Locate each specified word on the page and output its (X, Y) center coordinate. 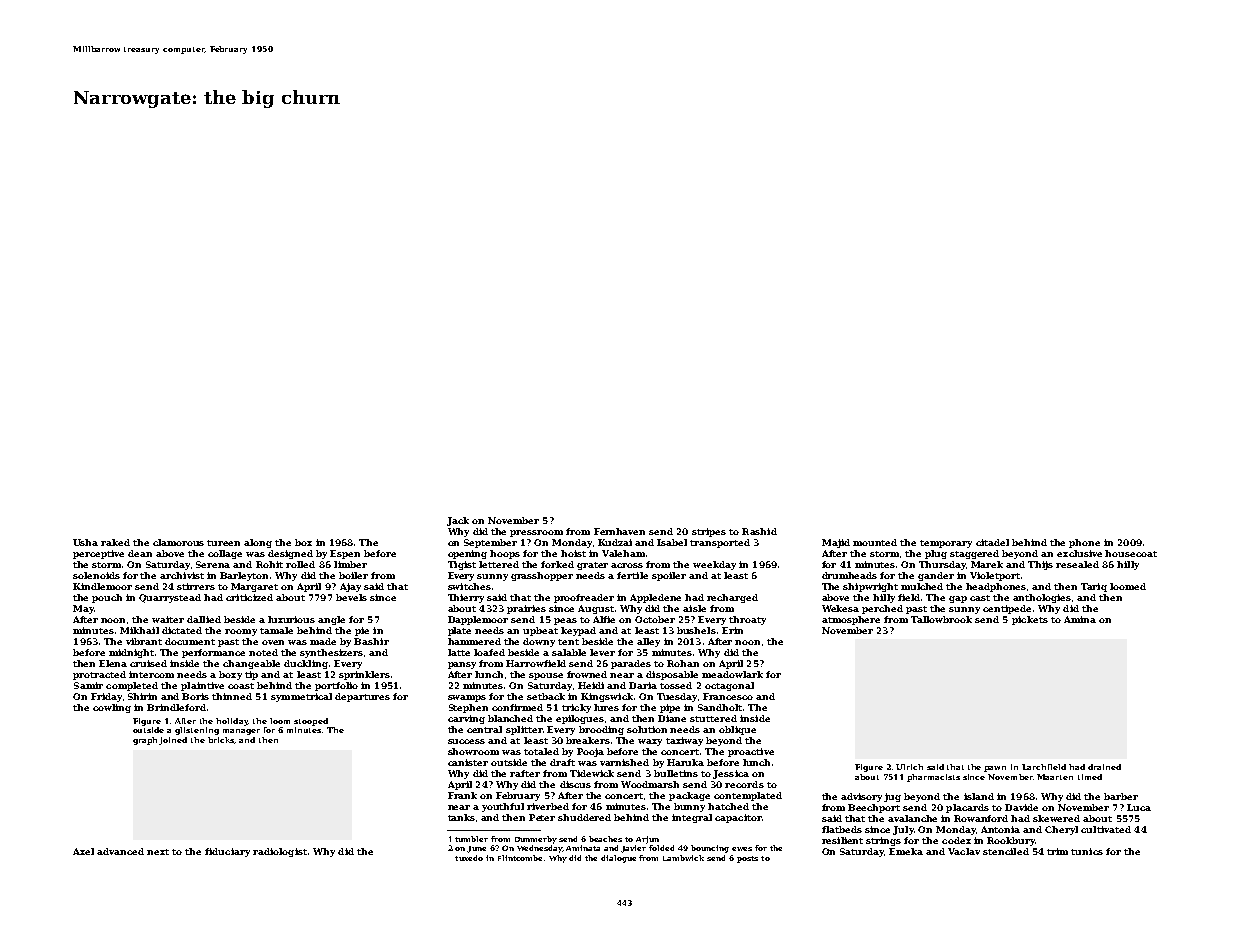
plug (936, 554)
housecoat (1131, 553)
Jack (458, 521)
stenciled (1006, 851)
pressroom (536, 533)
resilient (842, 840)
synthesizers (331, 653)
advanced (120, 851)
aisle (694, 608)
